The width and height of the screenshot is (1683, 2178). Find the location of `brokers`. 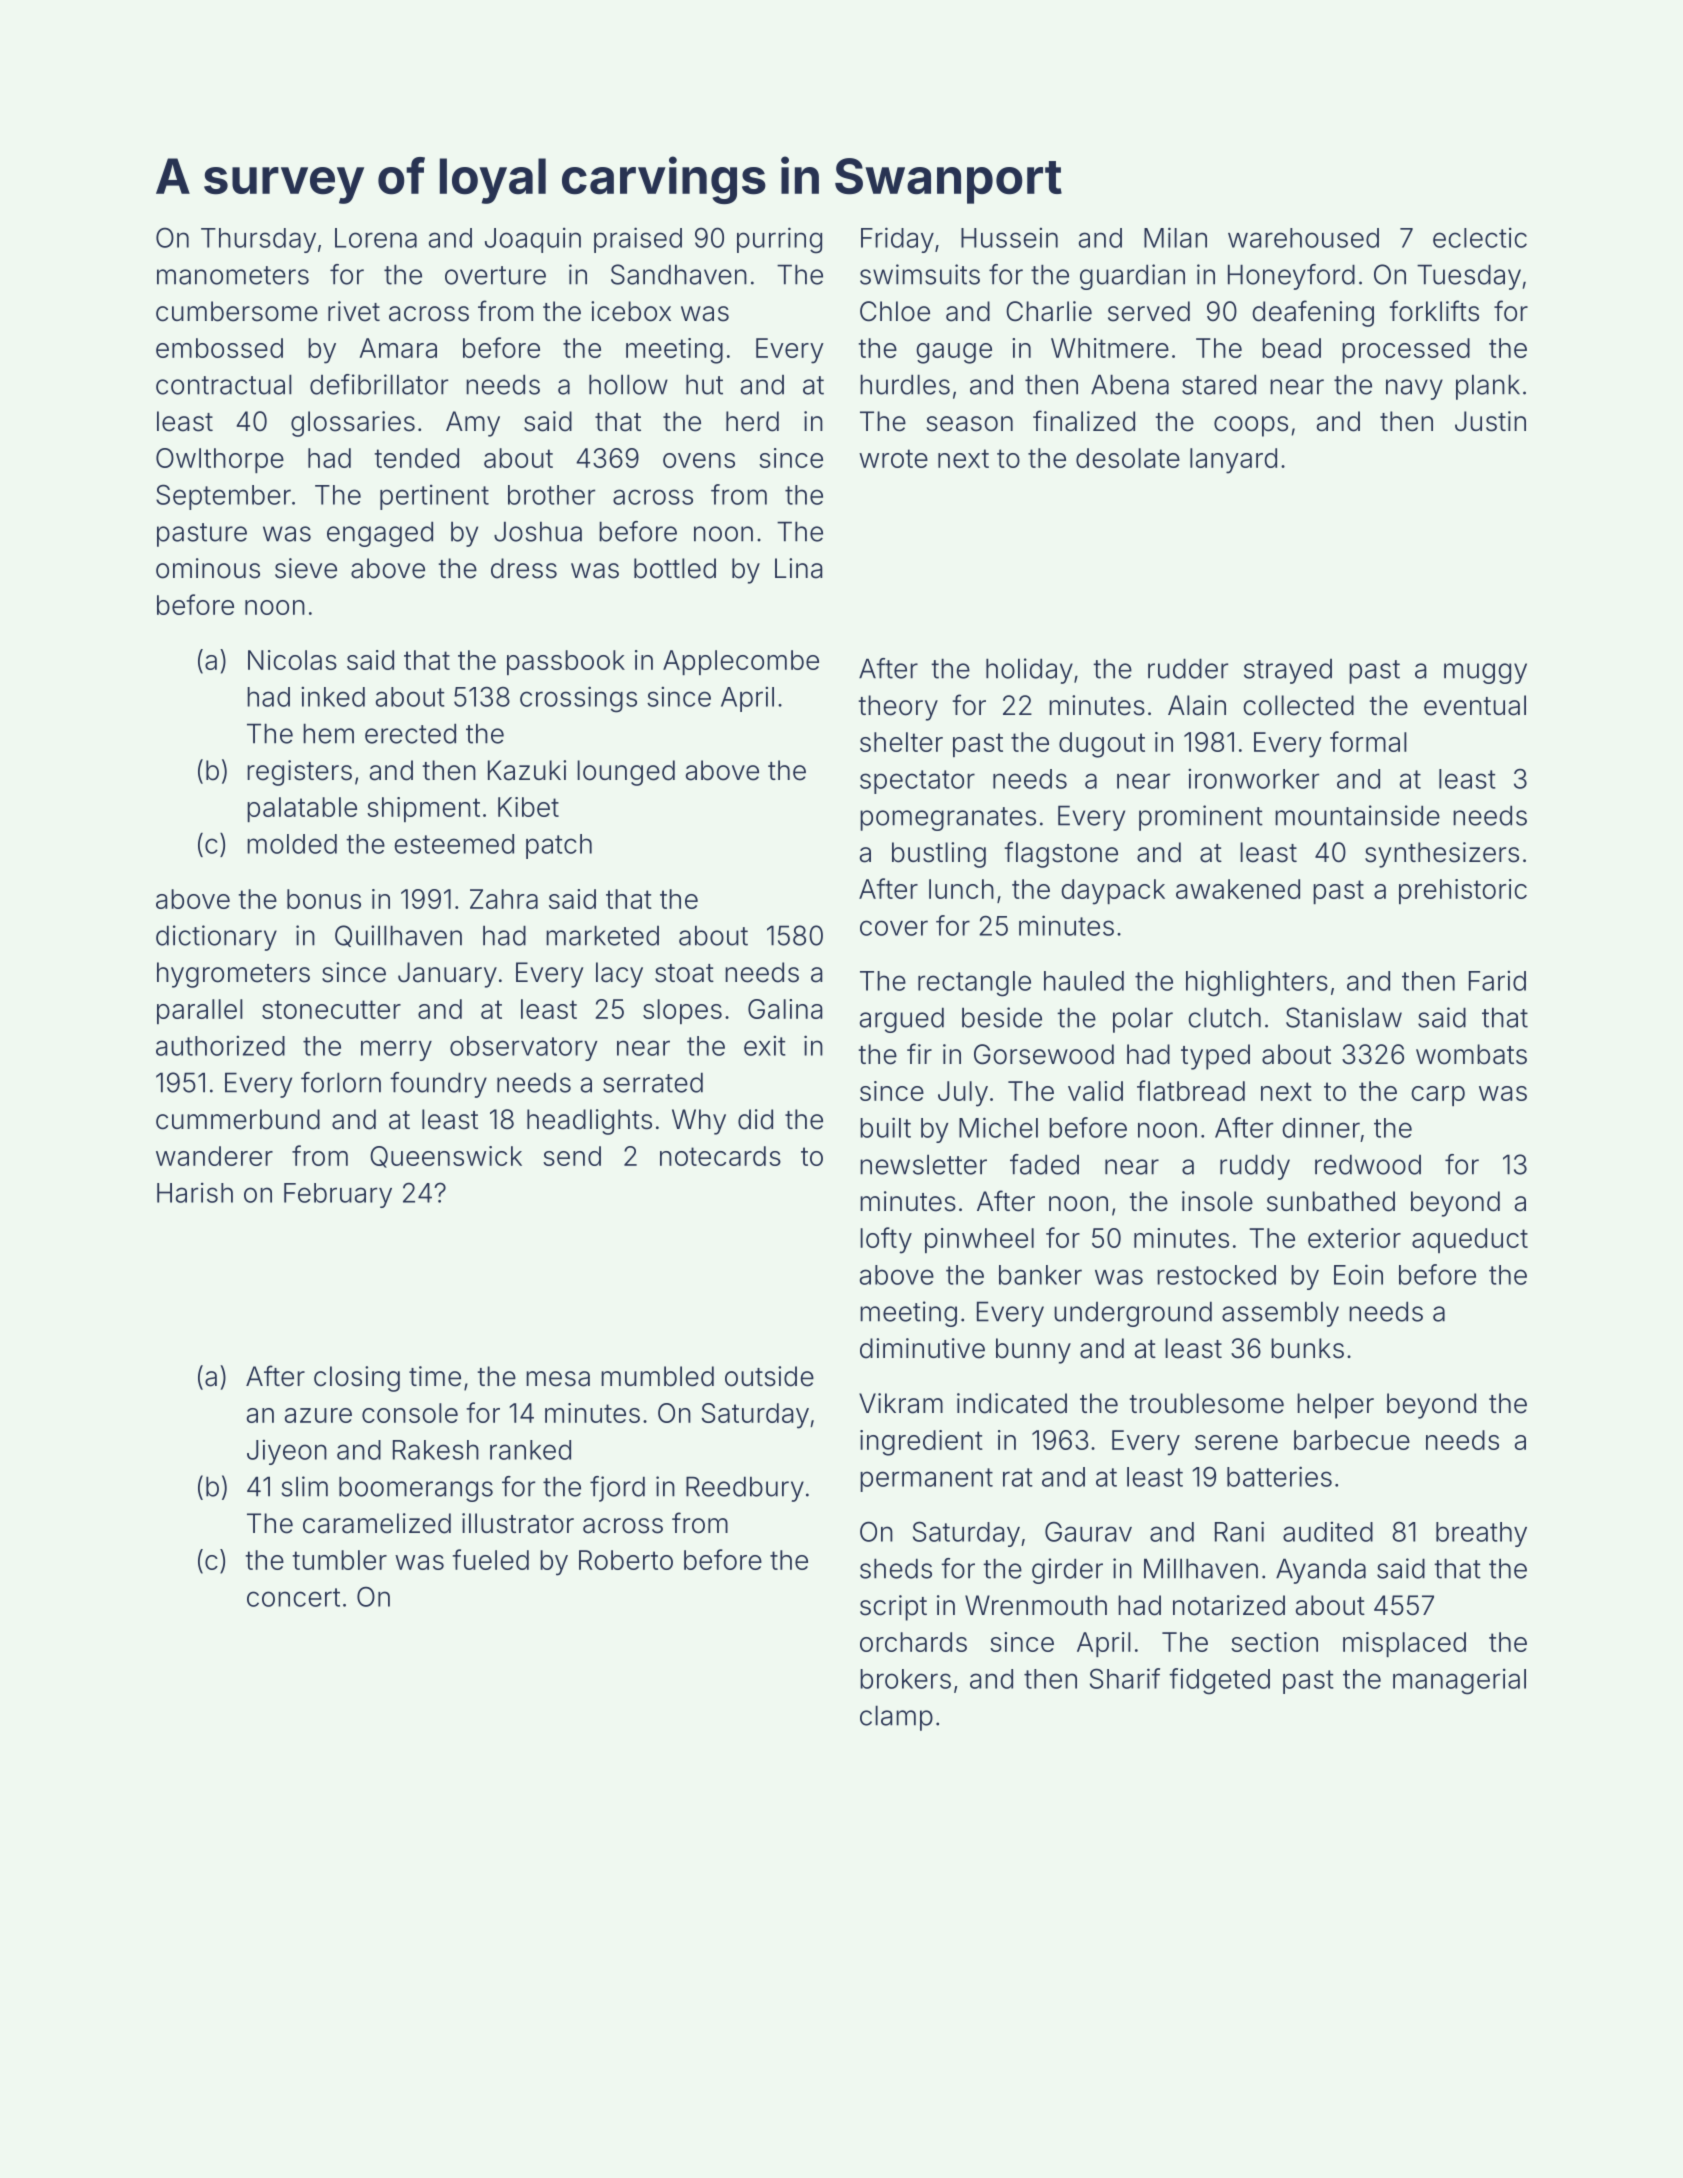

brokers is located at coordinates (905, 1679).
